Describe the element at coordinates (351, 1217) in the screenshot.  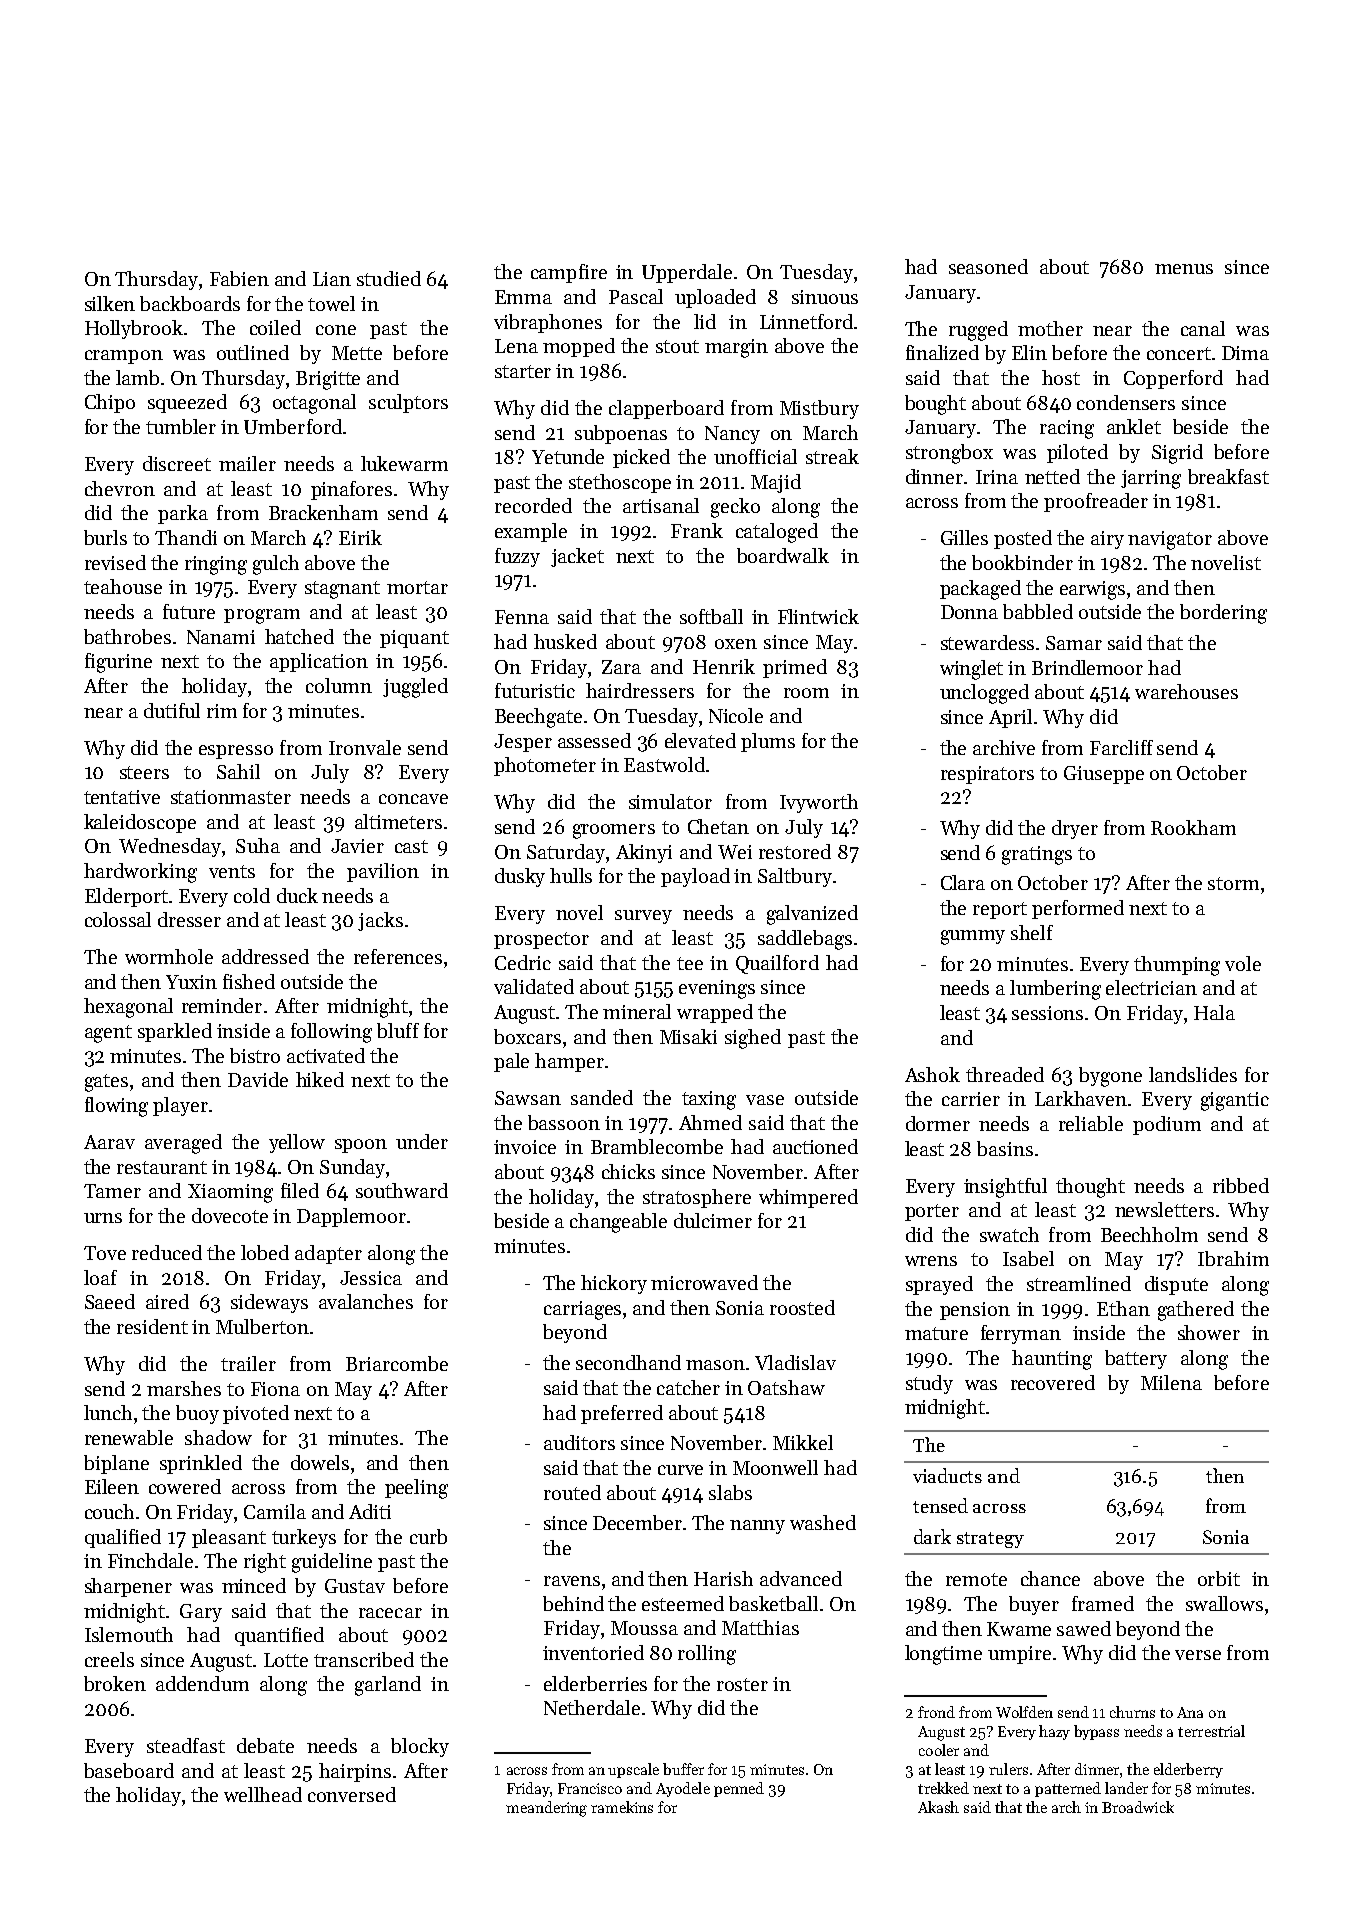
I see `Dapplemoor` at that location.
